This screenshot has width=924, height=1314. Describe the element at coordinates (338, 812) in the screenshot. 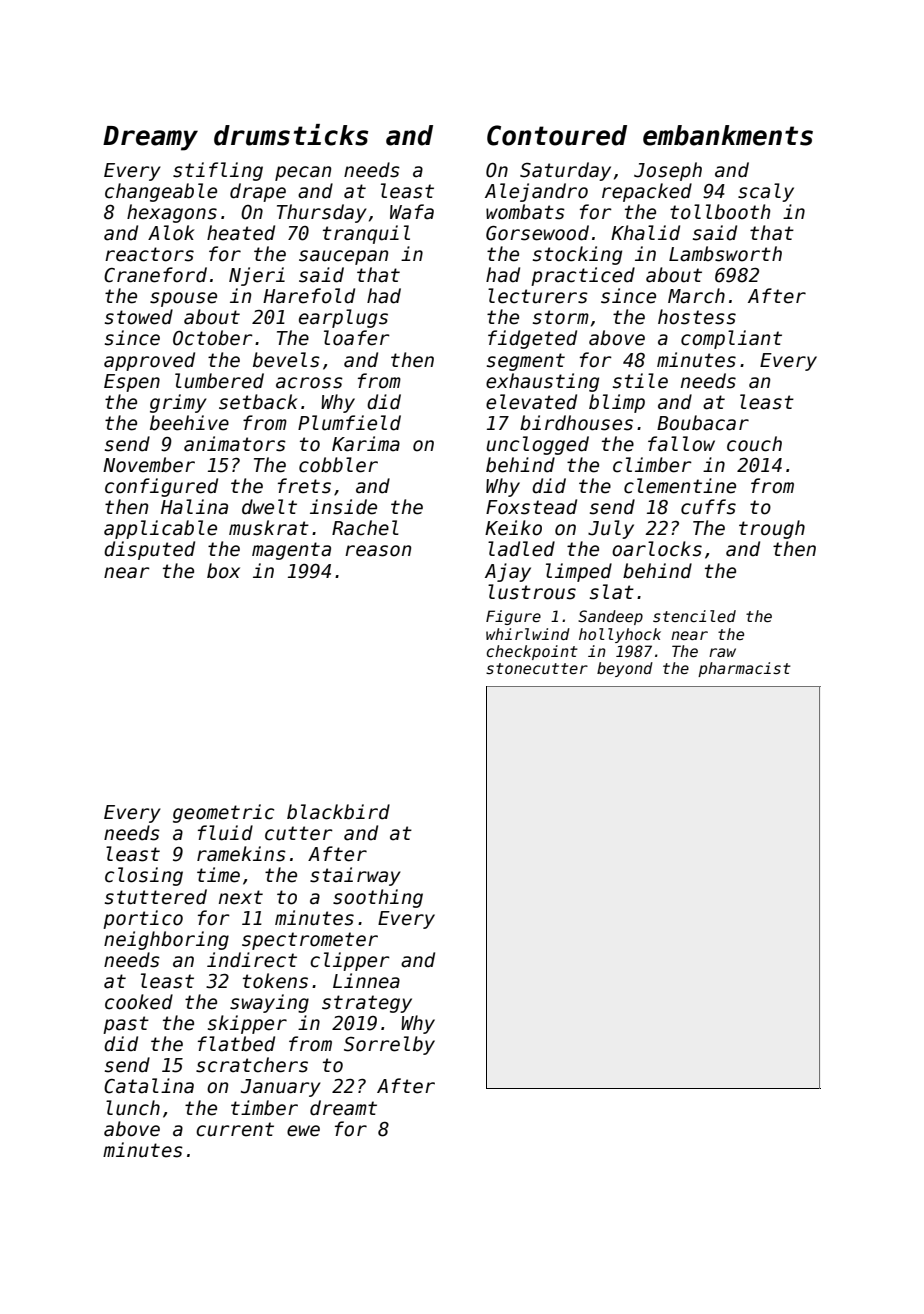

I see `blackbird` at that location.
